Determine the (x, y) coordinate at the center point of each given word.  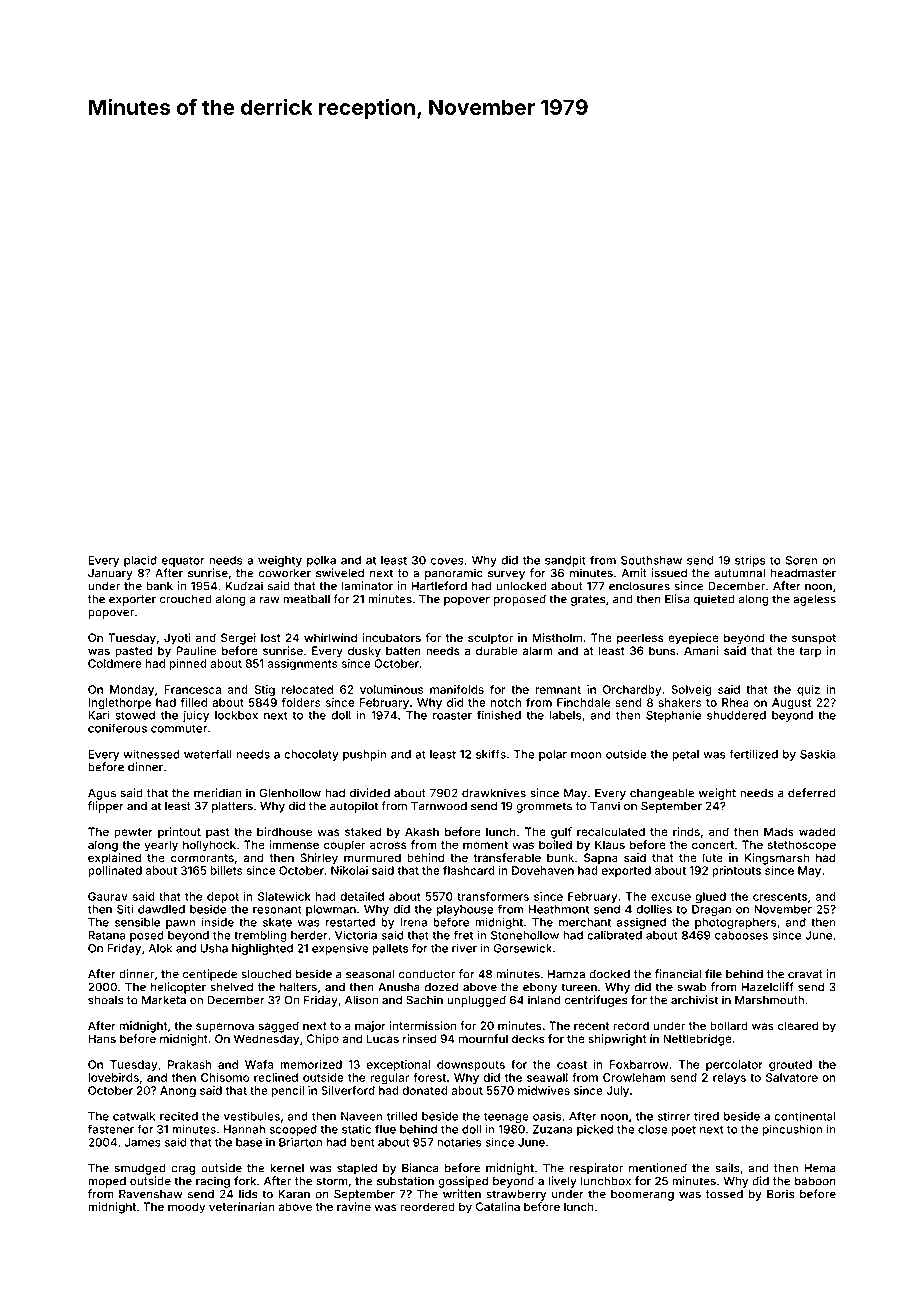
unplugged (476, 1001)
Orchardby (632, 690)
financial (678, 974)
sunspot (814, 639)
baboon (815, 1181)
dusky (364, 652)
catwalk (134, 1116)
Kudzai (244, 586)
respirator (596, 1169)
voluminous (391, 689)
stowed (135, 715)
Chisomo (225, 1077)
